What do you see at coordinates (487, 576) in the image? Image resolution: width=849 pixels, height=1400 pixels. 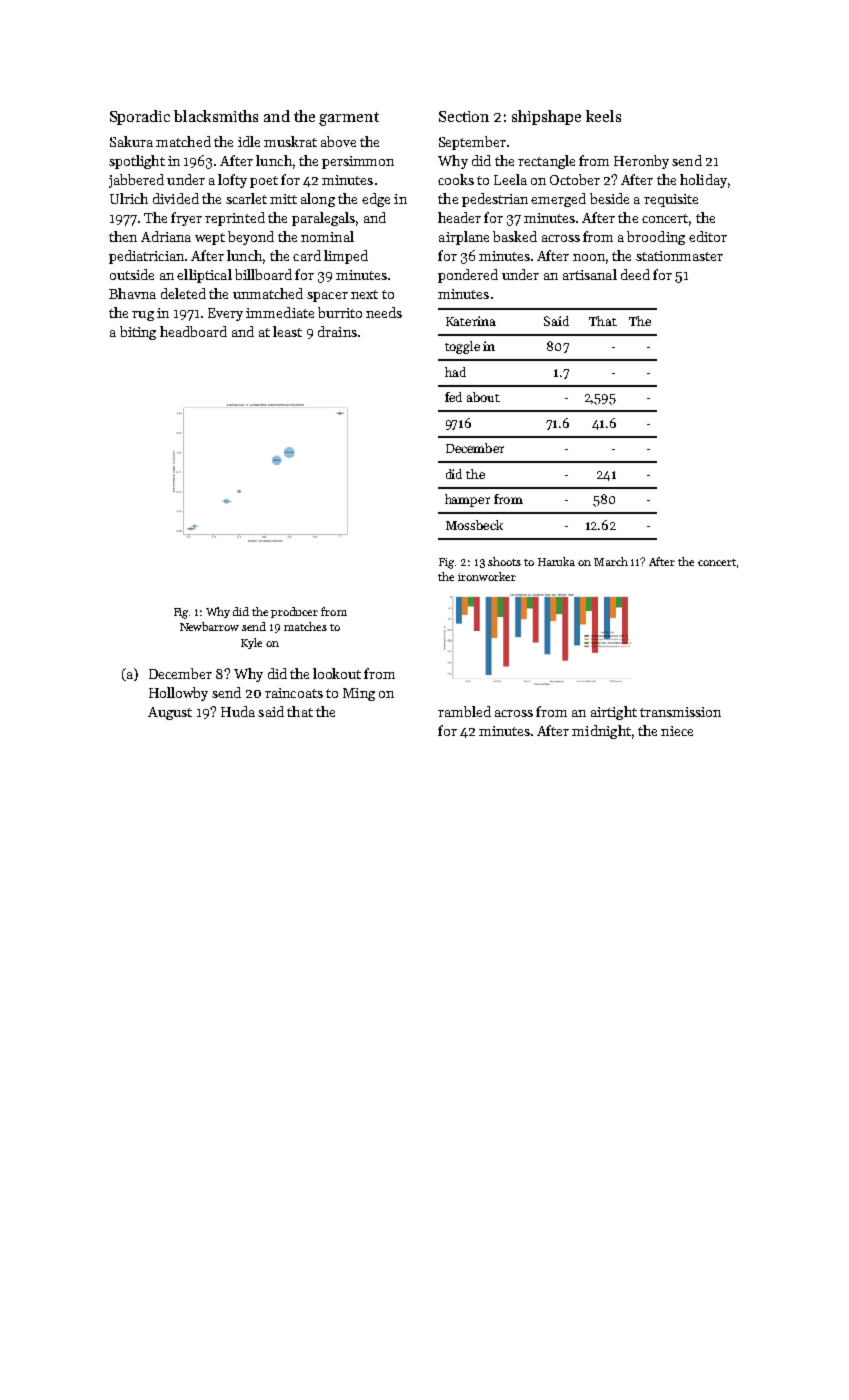 I see `ironworker` at bounding box center [487, 576].
